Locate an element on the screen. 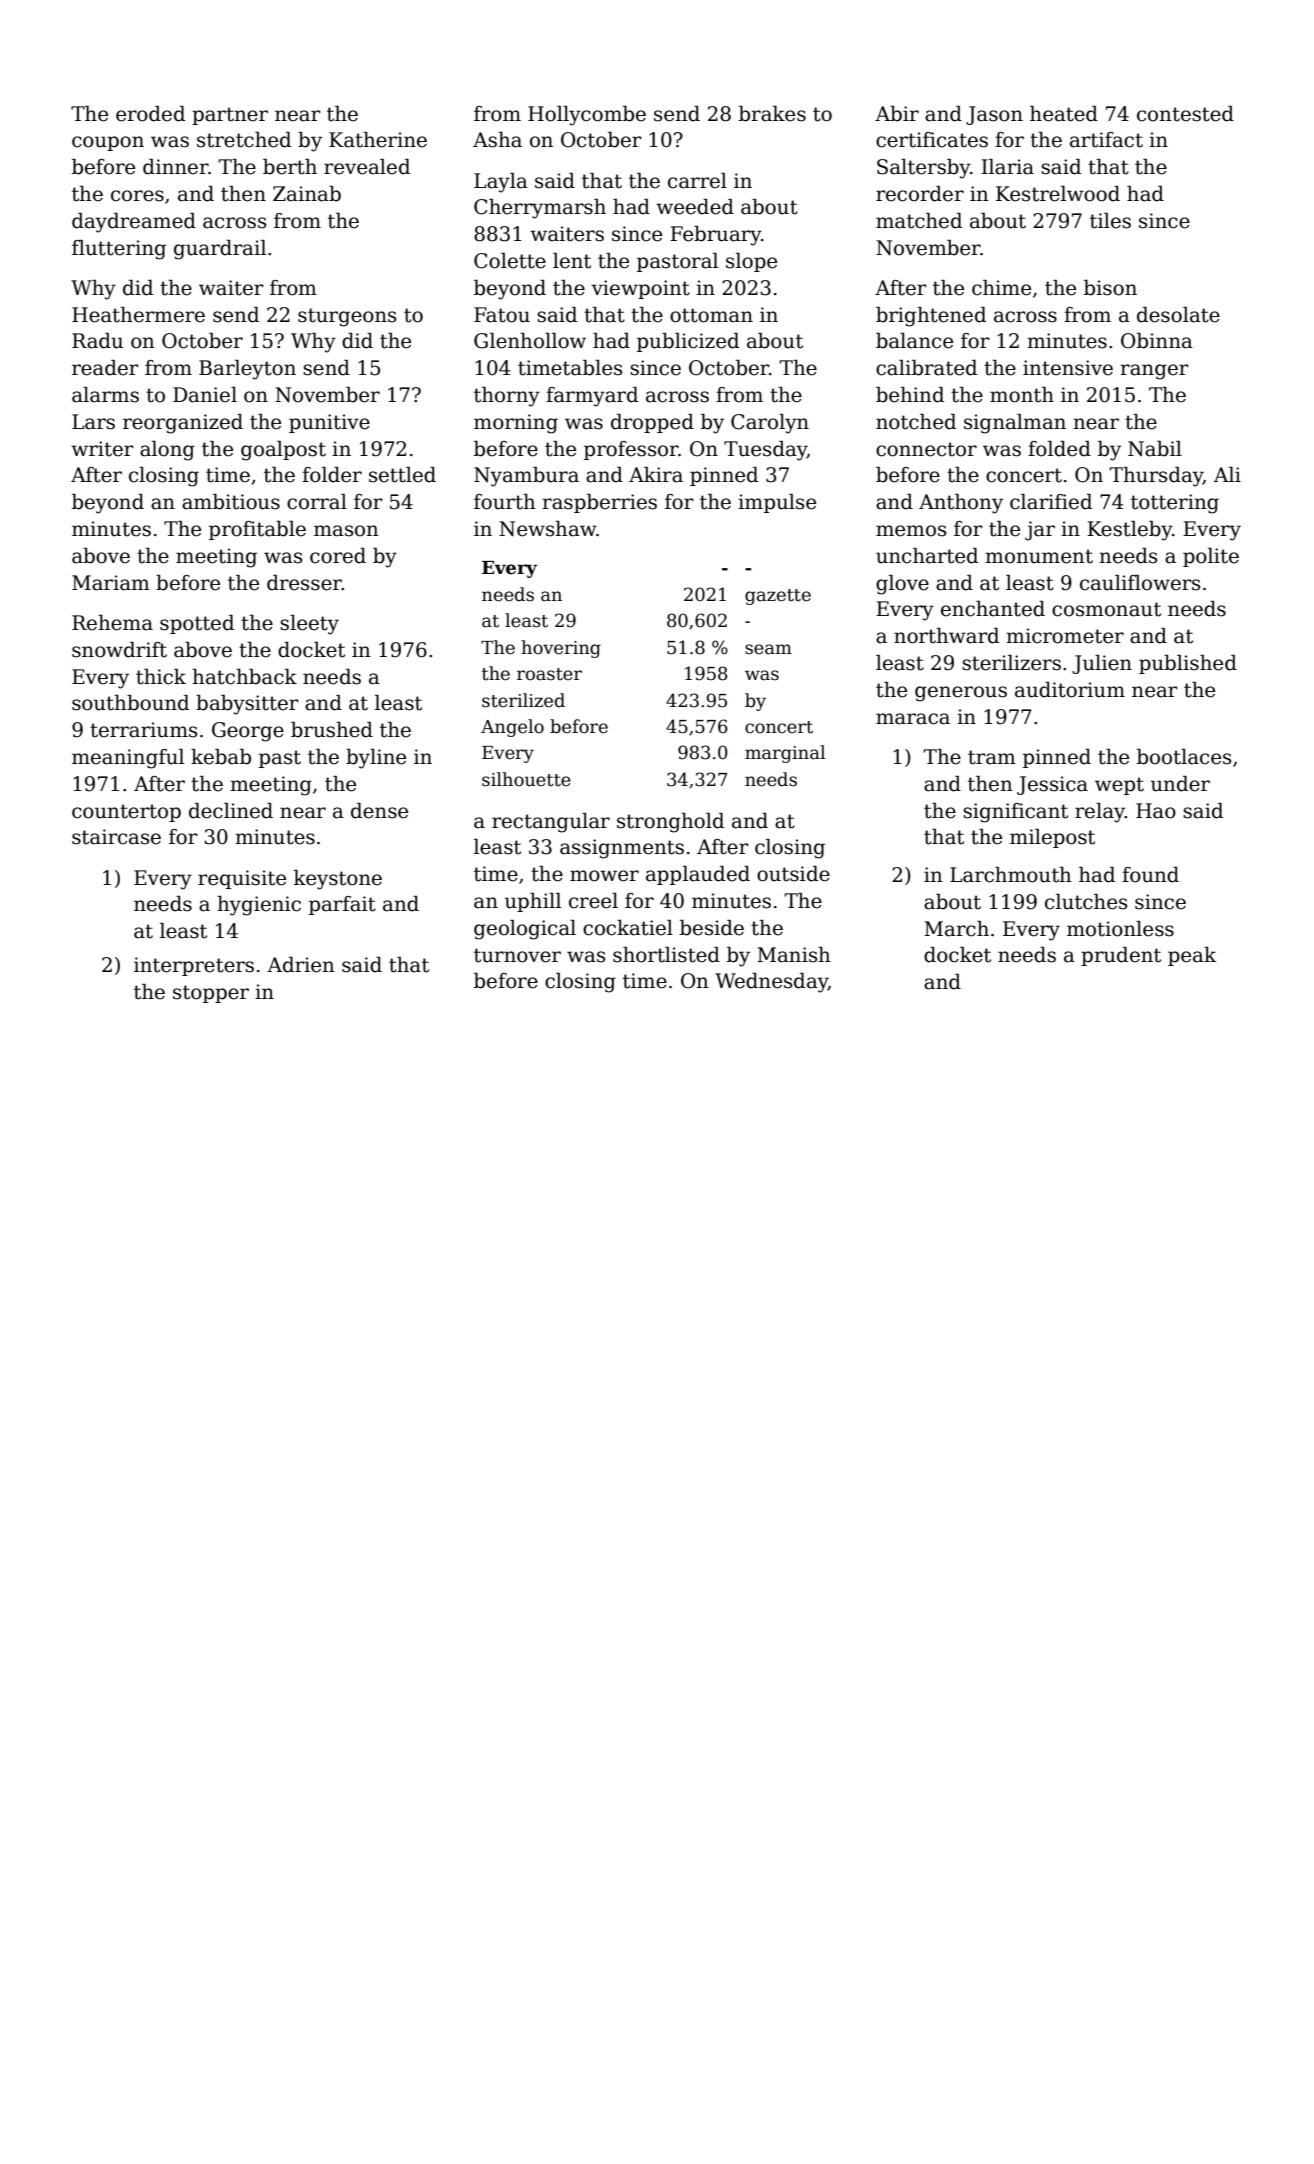 This screenshot has width=1314, height=2164. cores is located at coordinates (137, 196).
